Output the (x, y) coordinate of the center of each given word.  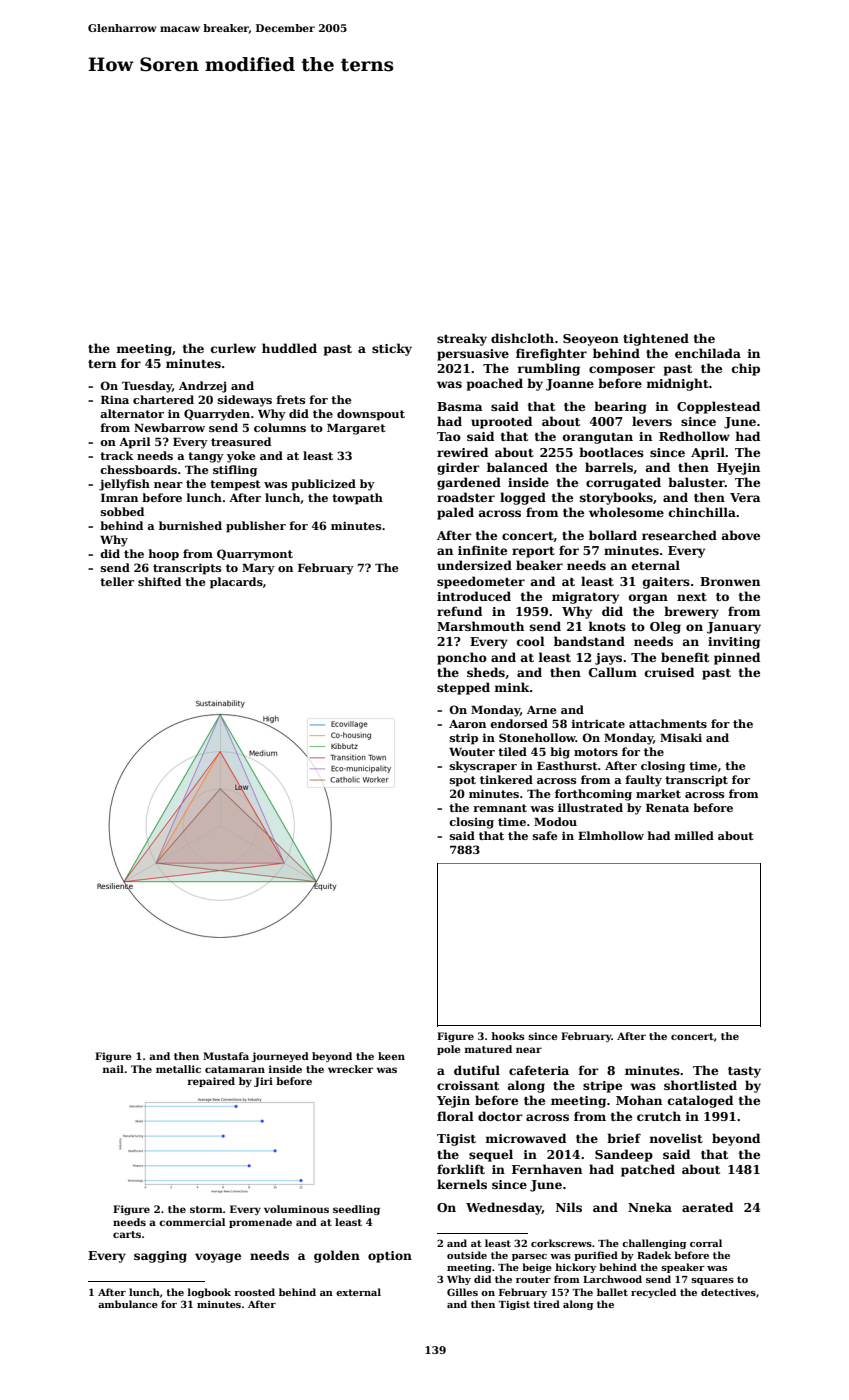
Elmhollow (611, 835)
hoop (163, 555)
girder (458, 468)
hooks (508, 1036)
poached (495, 384)
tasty (744, 1072)
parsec (529, 1257)
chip (746, 369)
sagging (160, 1257)
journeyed (280, 1057)
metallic (178, 1069)
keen (391, 1056)
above (741, 535)
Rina (115, 399)
